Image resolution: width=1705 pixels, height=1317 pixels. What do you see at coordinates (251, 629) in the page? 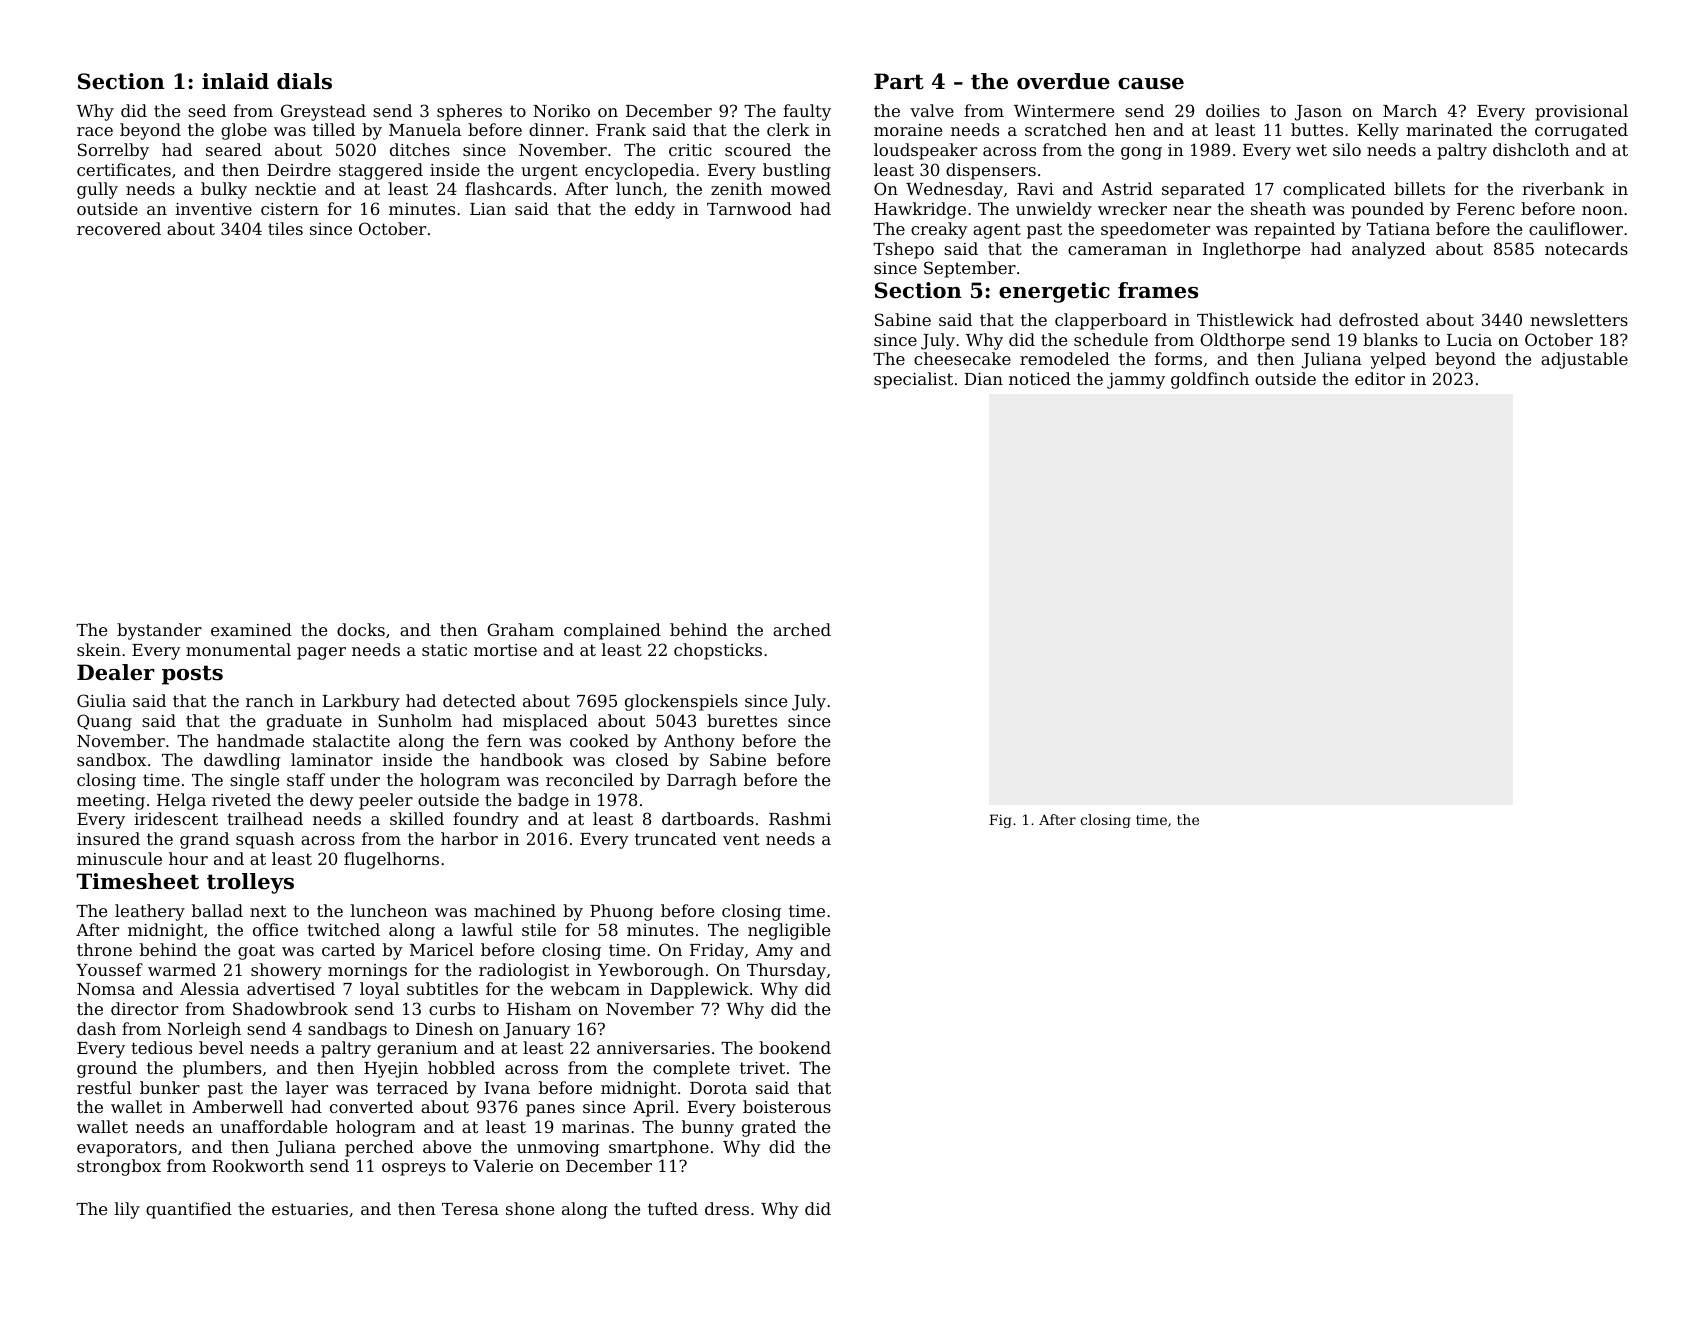
I see `examined` at bounding box center [251, 629].
